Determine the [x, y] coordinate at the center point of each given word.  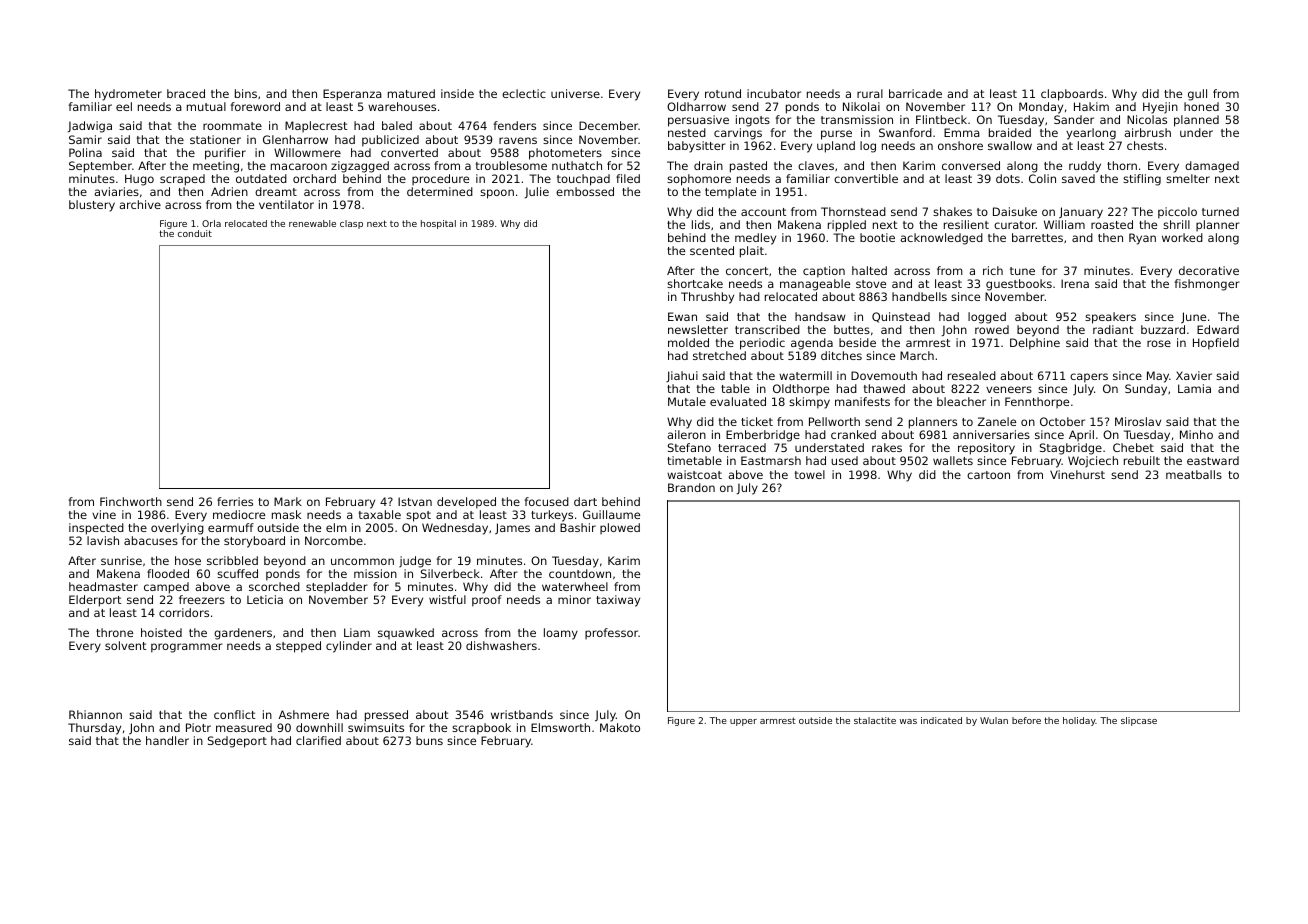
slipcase [1139, 721]
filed [628, 178]
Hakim [1091, 106]
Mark [288, 501]
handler [167, 740]
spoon [497, 194]
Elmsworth [560, 727]
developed [466, 503]
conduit [195, 233]
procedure [440, 179]
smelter [1188, 178]
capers [1089, 378]
